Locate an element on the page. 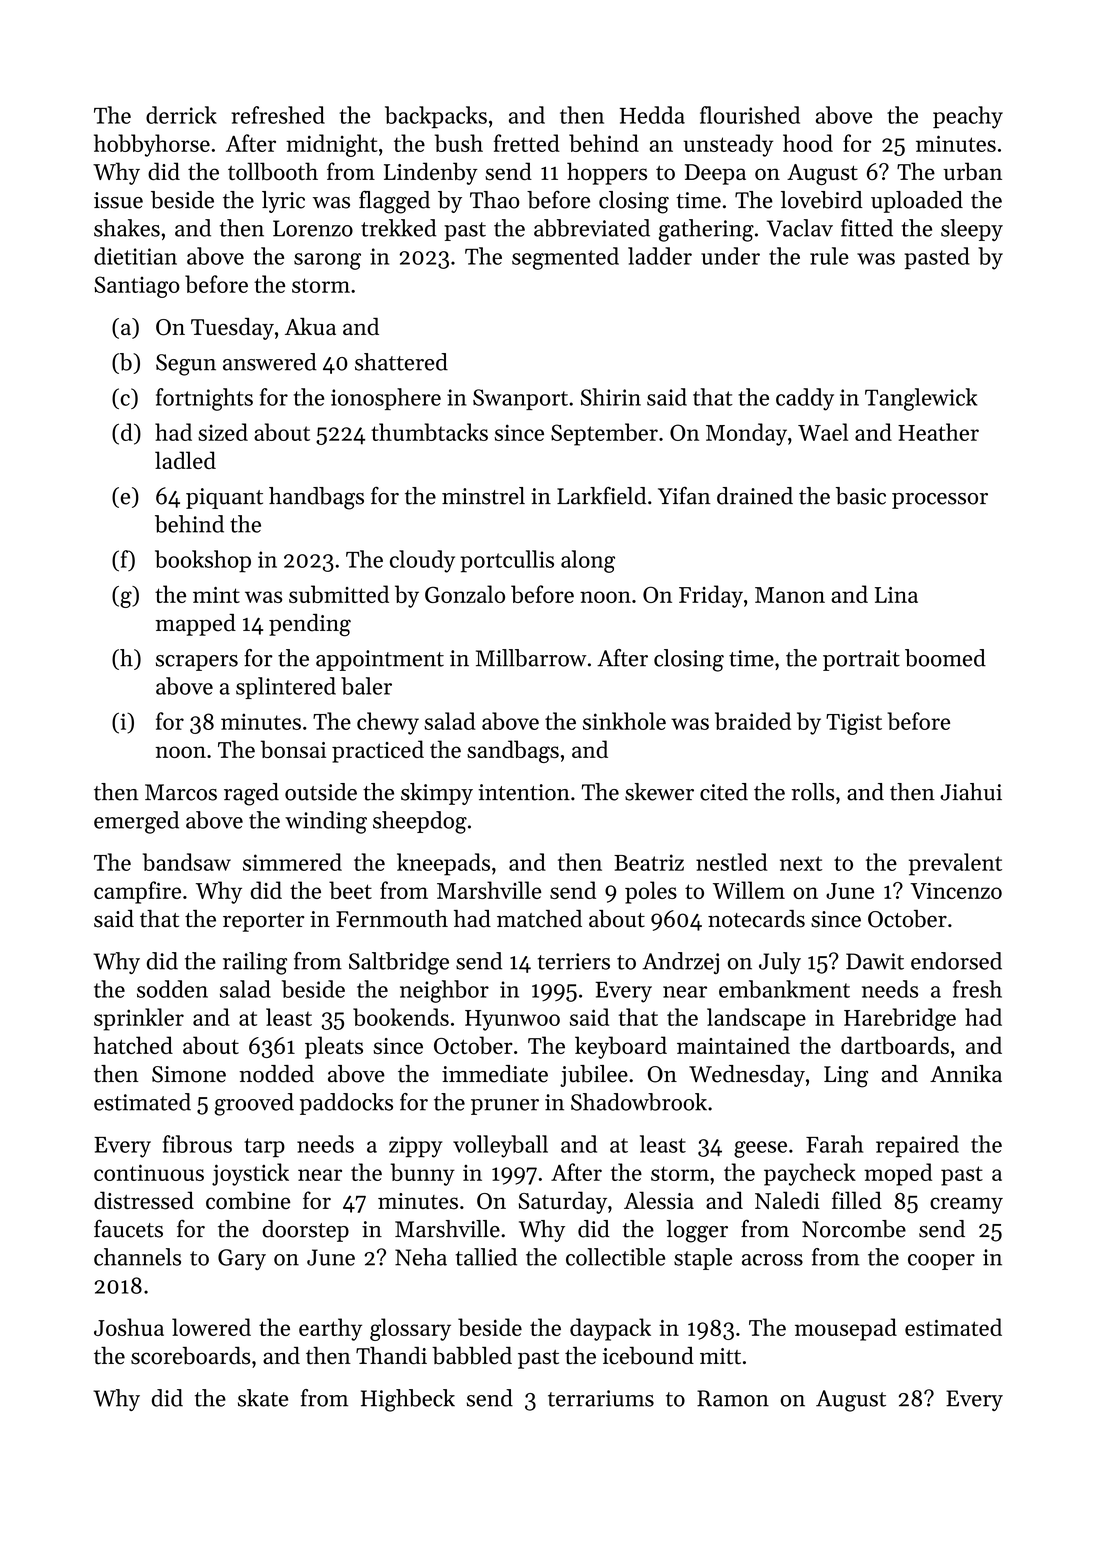 The height and width of the document is (1550, 1096). Tigist is located at coordinates (854, 724).
